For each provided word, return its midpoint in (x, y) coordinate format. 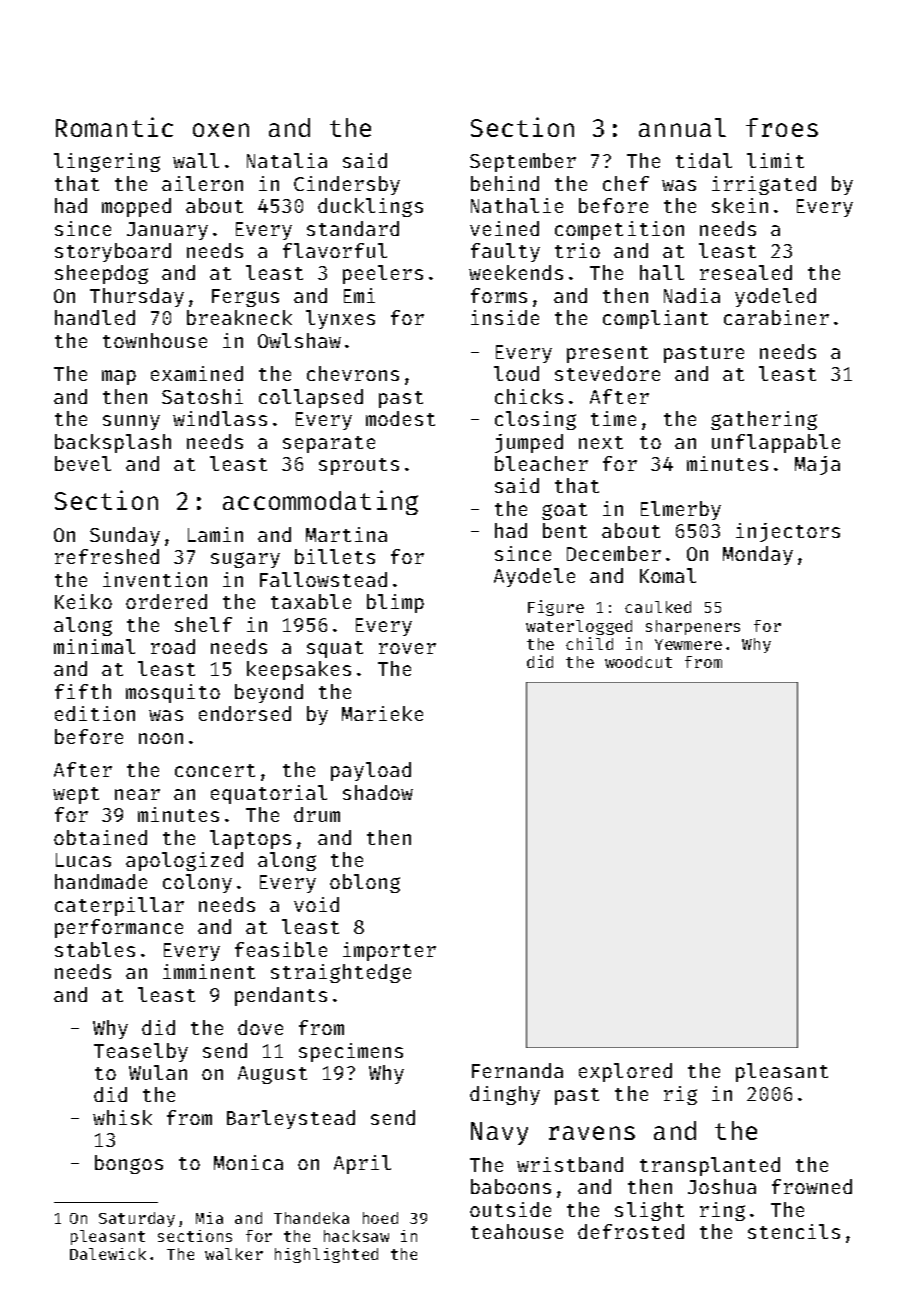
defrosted (631, 1231)
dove (260, 1027)
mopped (136, 207)
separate (329, 444)
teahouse (517, 1231)
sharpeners (693, 627)
